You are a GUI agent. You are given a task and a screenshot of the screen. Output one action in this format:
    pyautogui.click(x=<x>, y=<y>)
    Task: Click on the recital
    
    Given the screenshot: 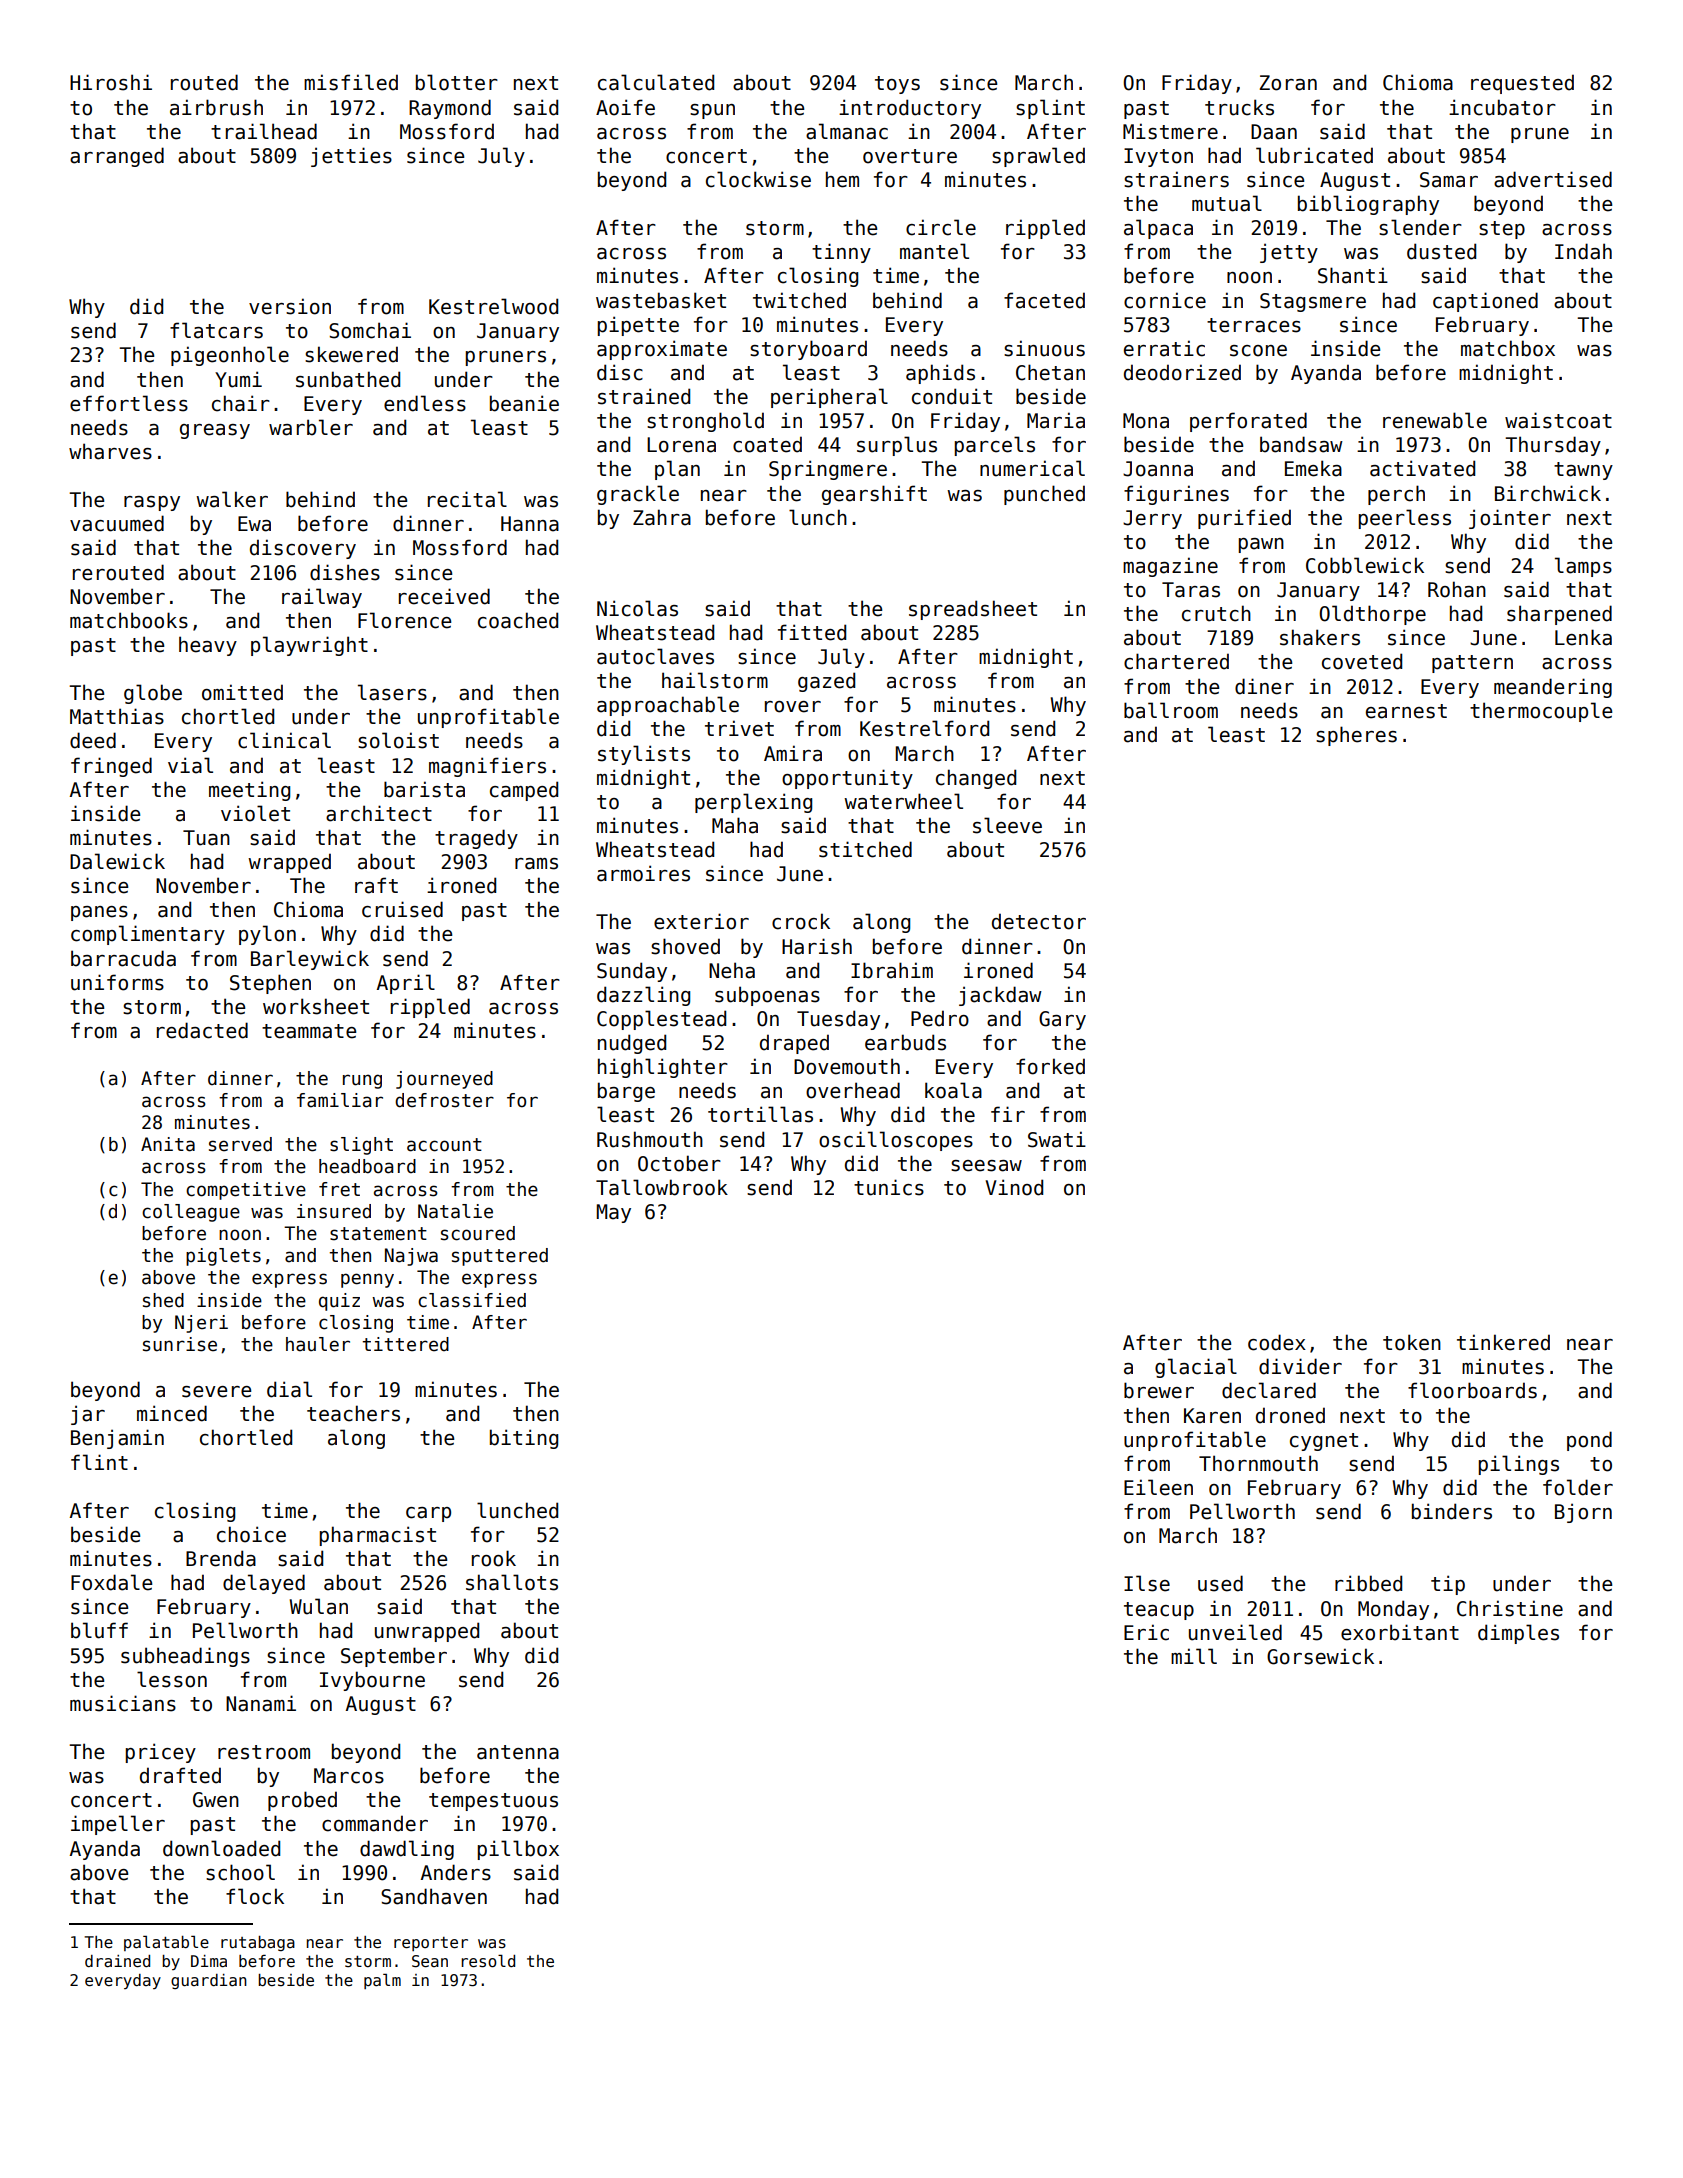 What is the action you would take?
    pyautogui.click(x=467, y=499)
